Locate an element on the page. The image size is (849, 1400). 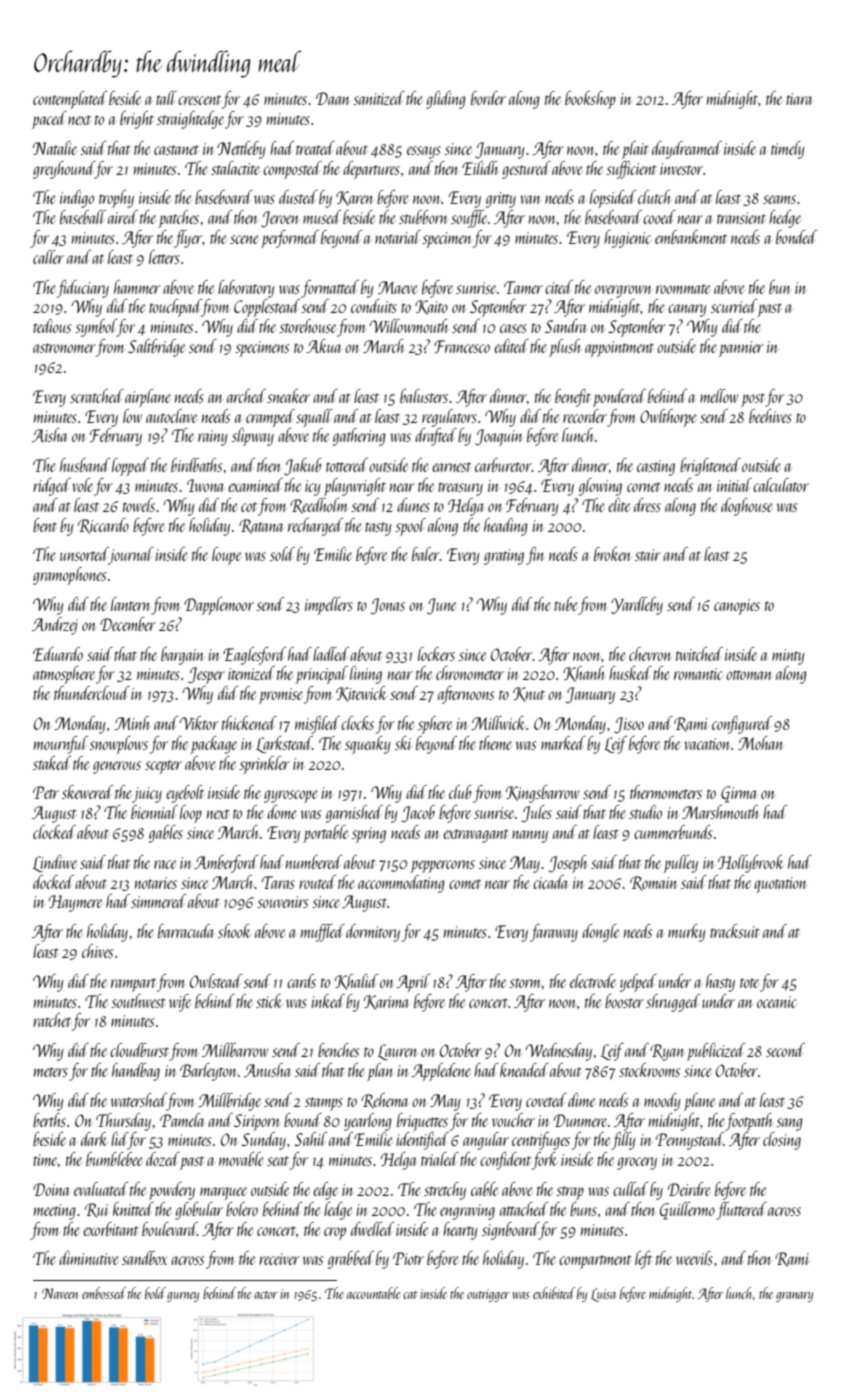
recharged is located at coordinates (315, 527).
